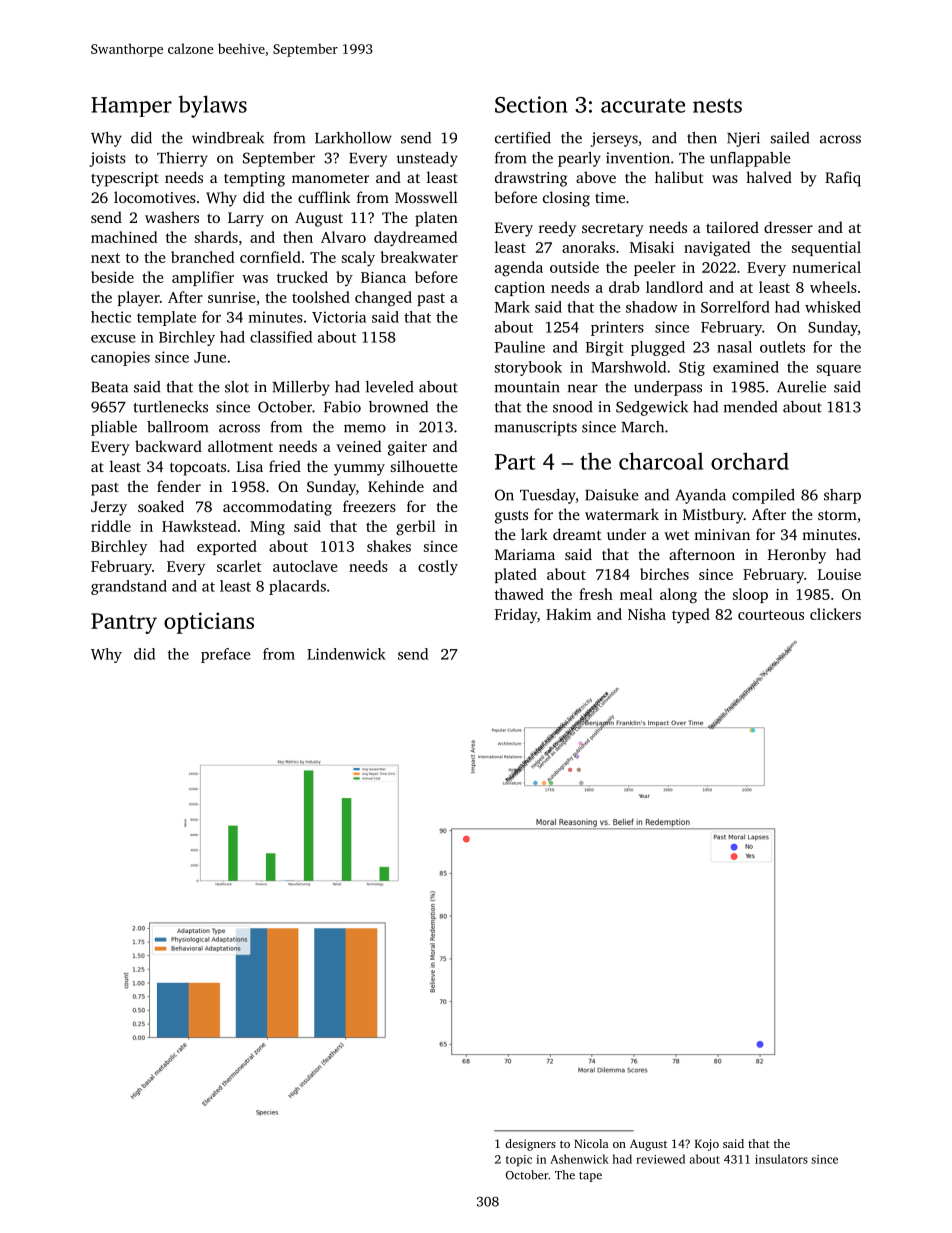 This image has height=1233, width=952. I want to click on Kojo, so click(707, 1145).
